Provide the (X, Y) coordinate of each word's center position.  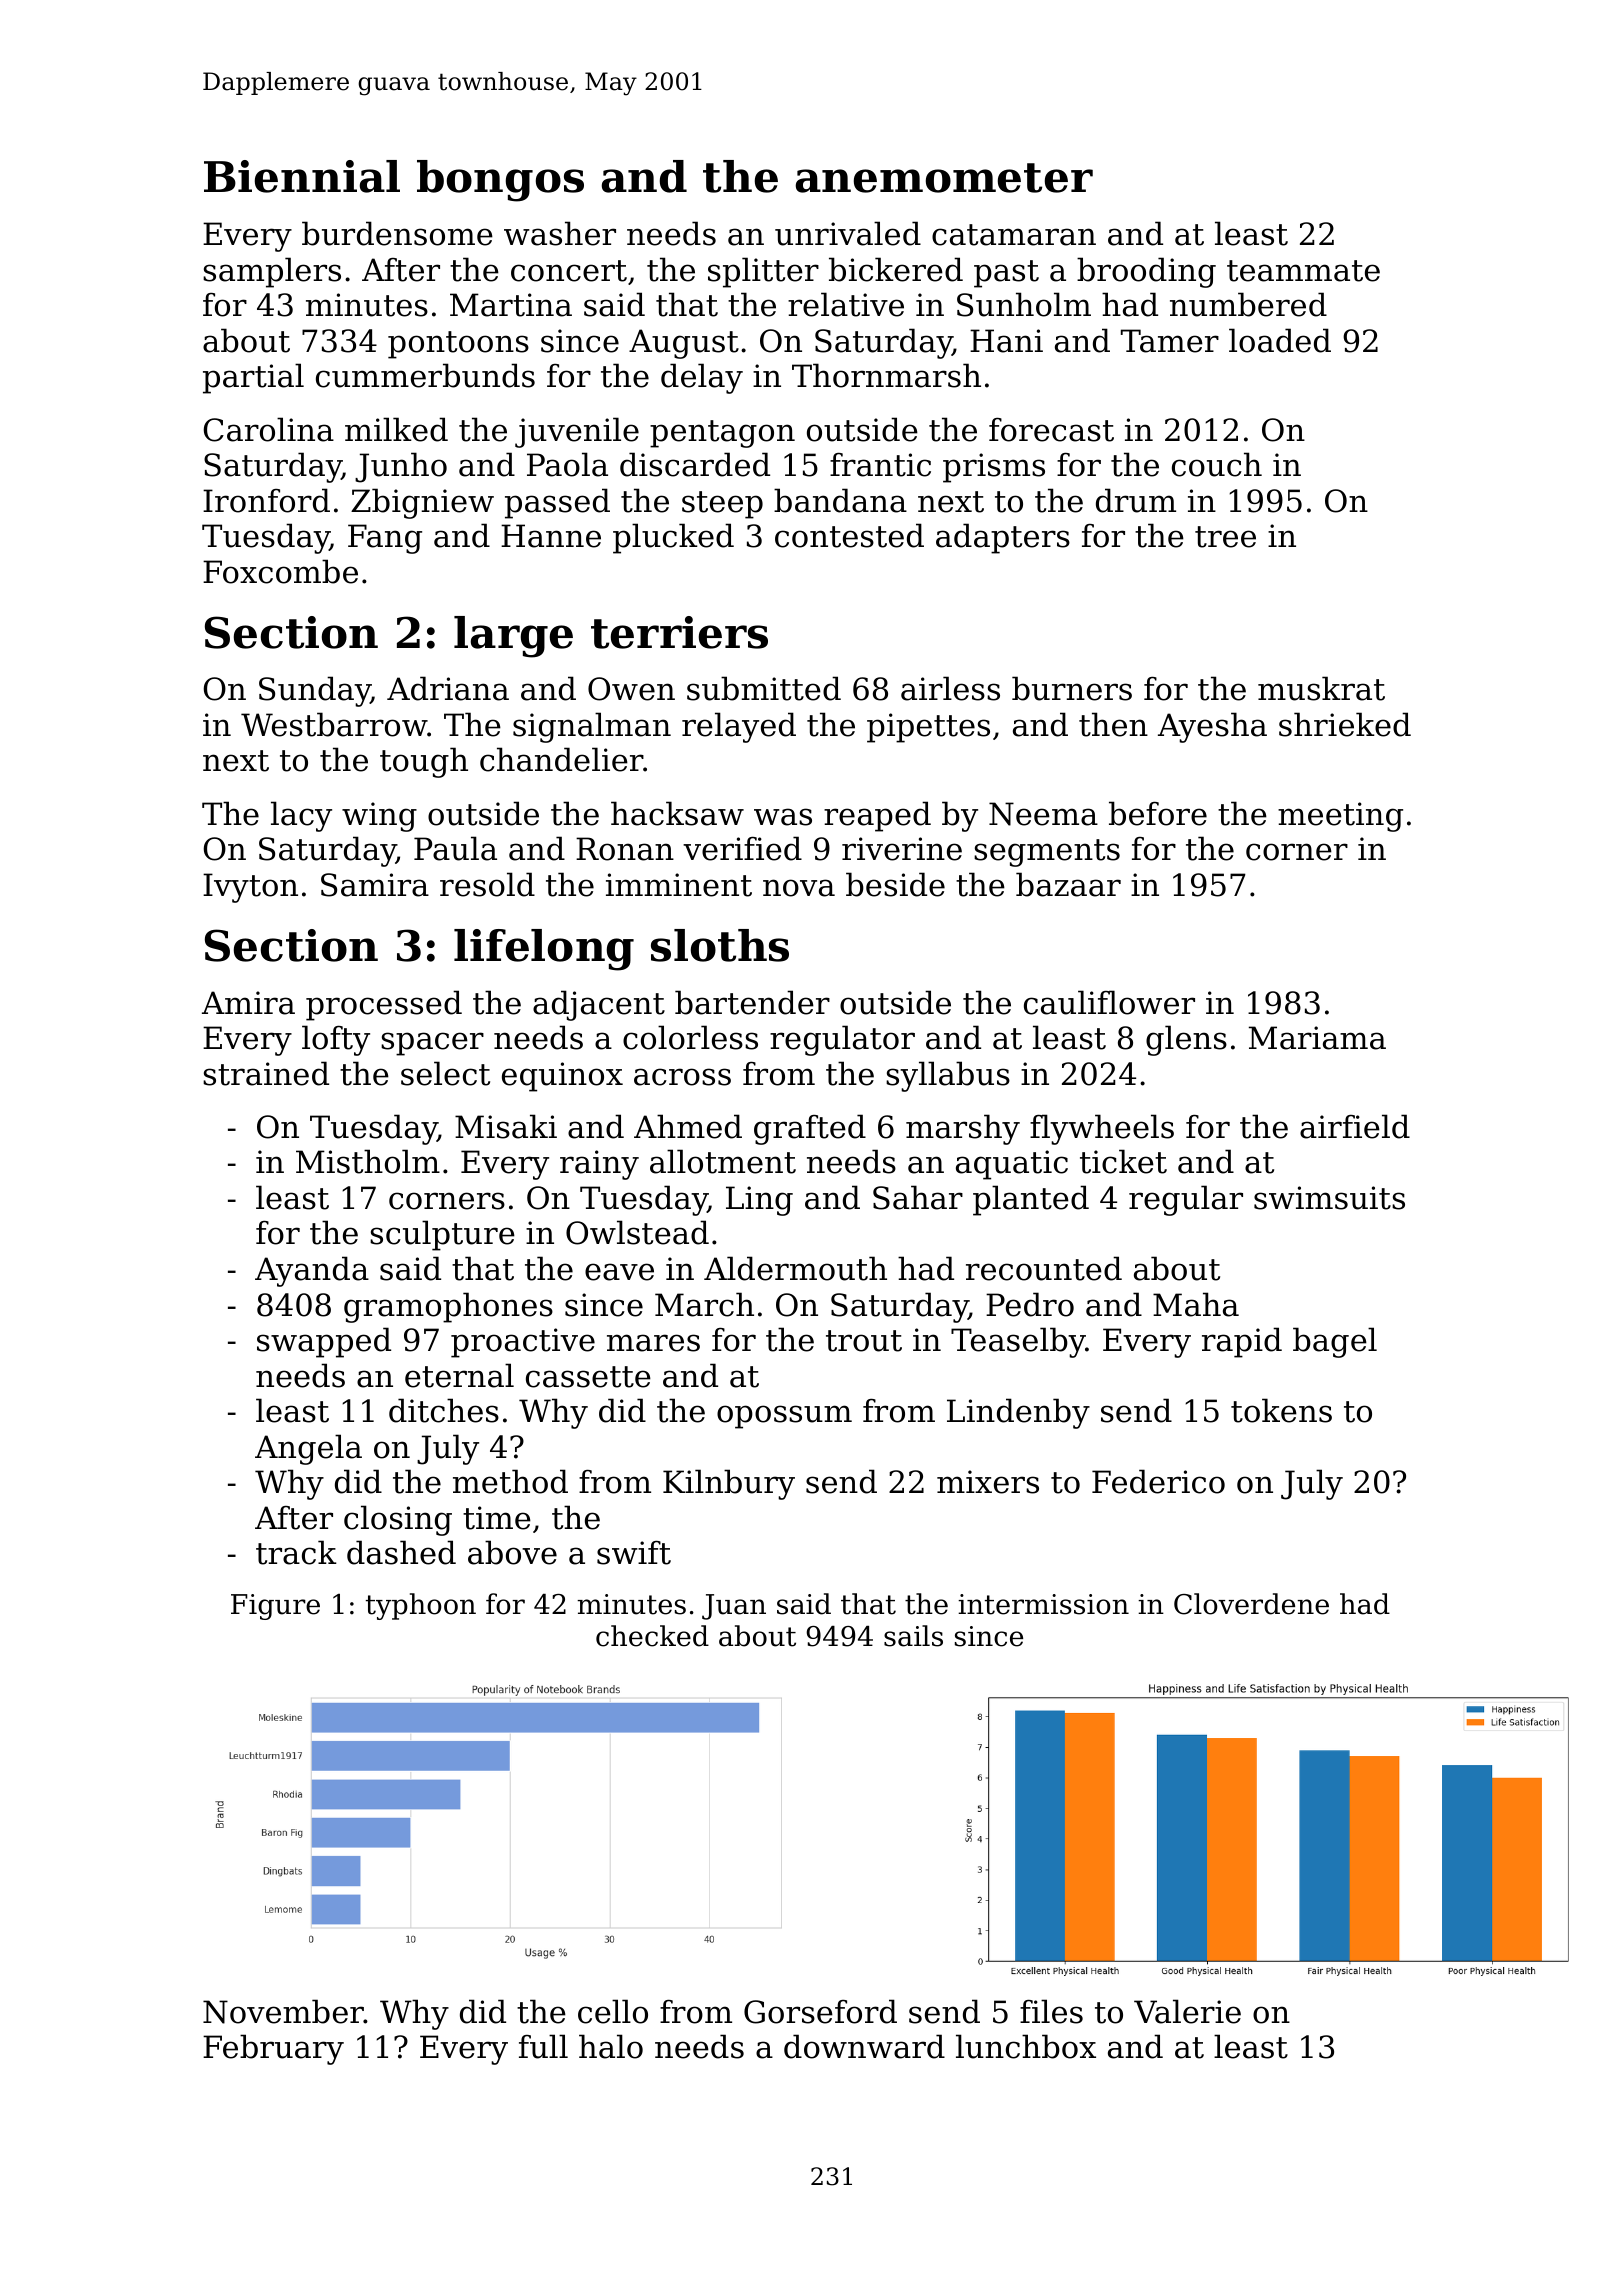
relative (846, 304)
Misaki (506, 1126)
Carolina (268, 429)
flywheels (1102, 1129)
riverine (902, 849)
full (543, 2046)
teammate (1303, 271)
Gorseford (820, 2011)
